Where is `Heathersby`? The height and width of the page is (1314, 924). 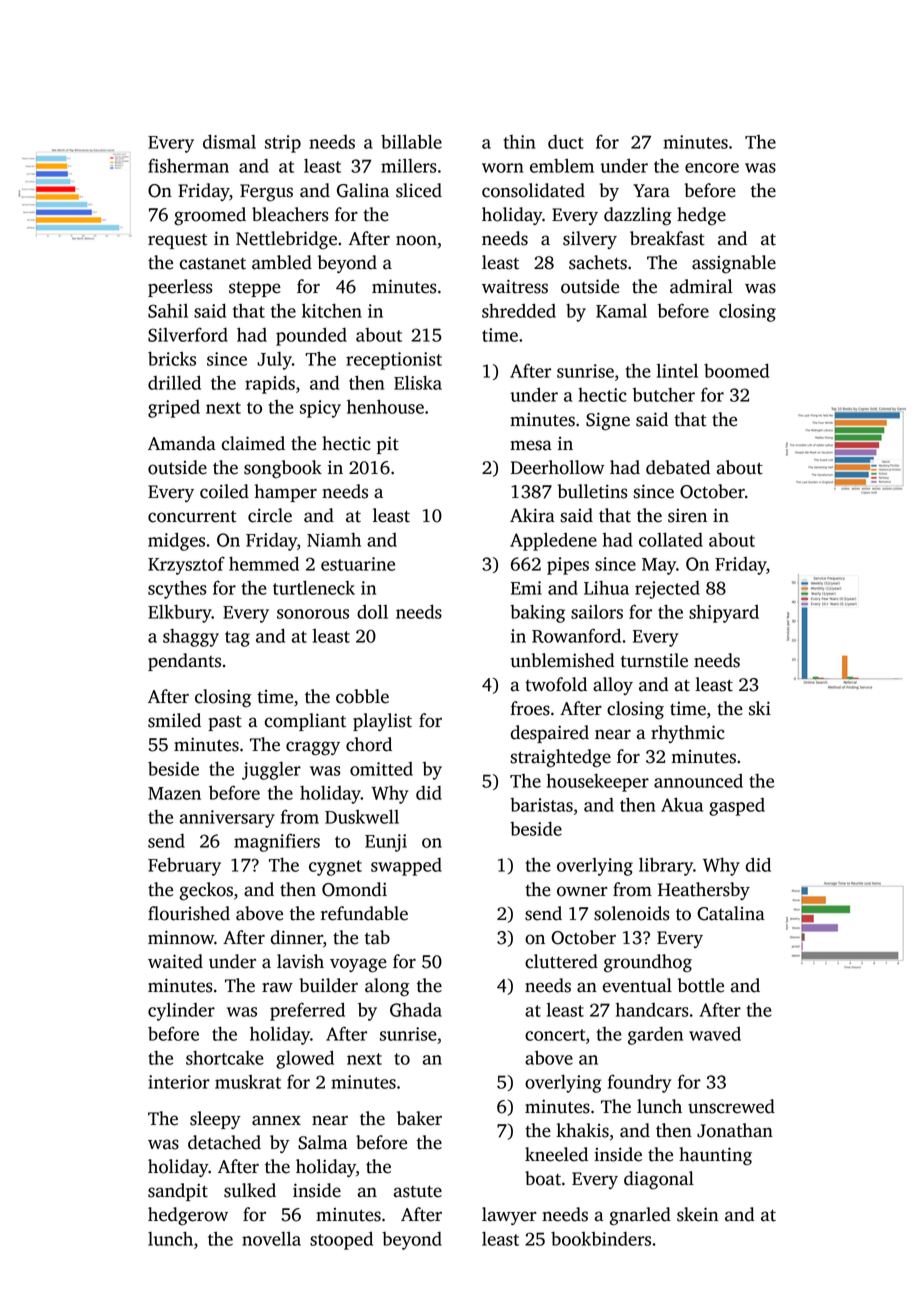
Heathersby is located at coordinates (704, 891).
